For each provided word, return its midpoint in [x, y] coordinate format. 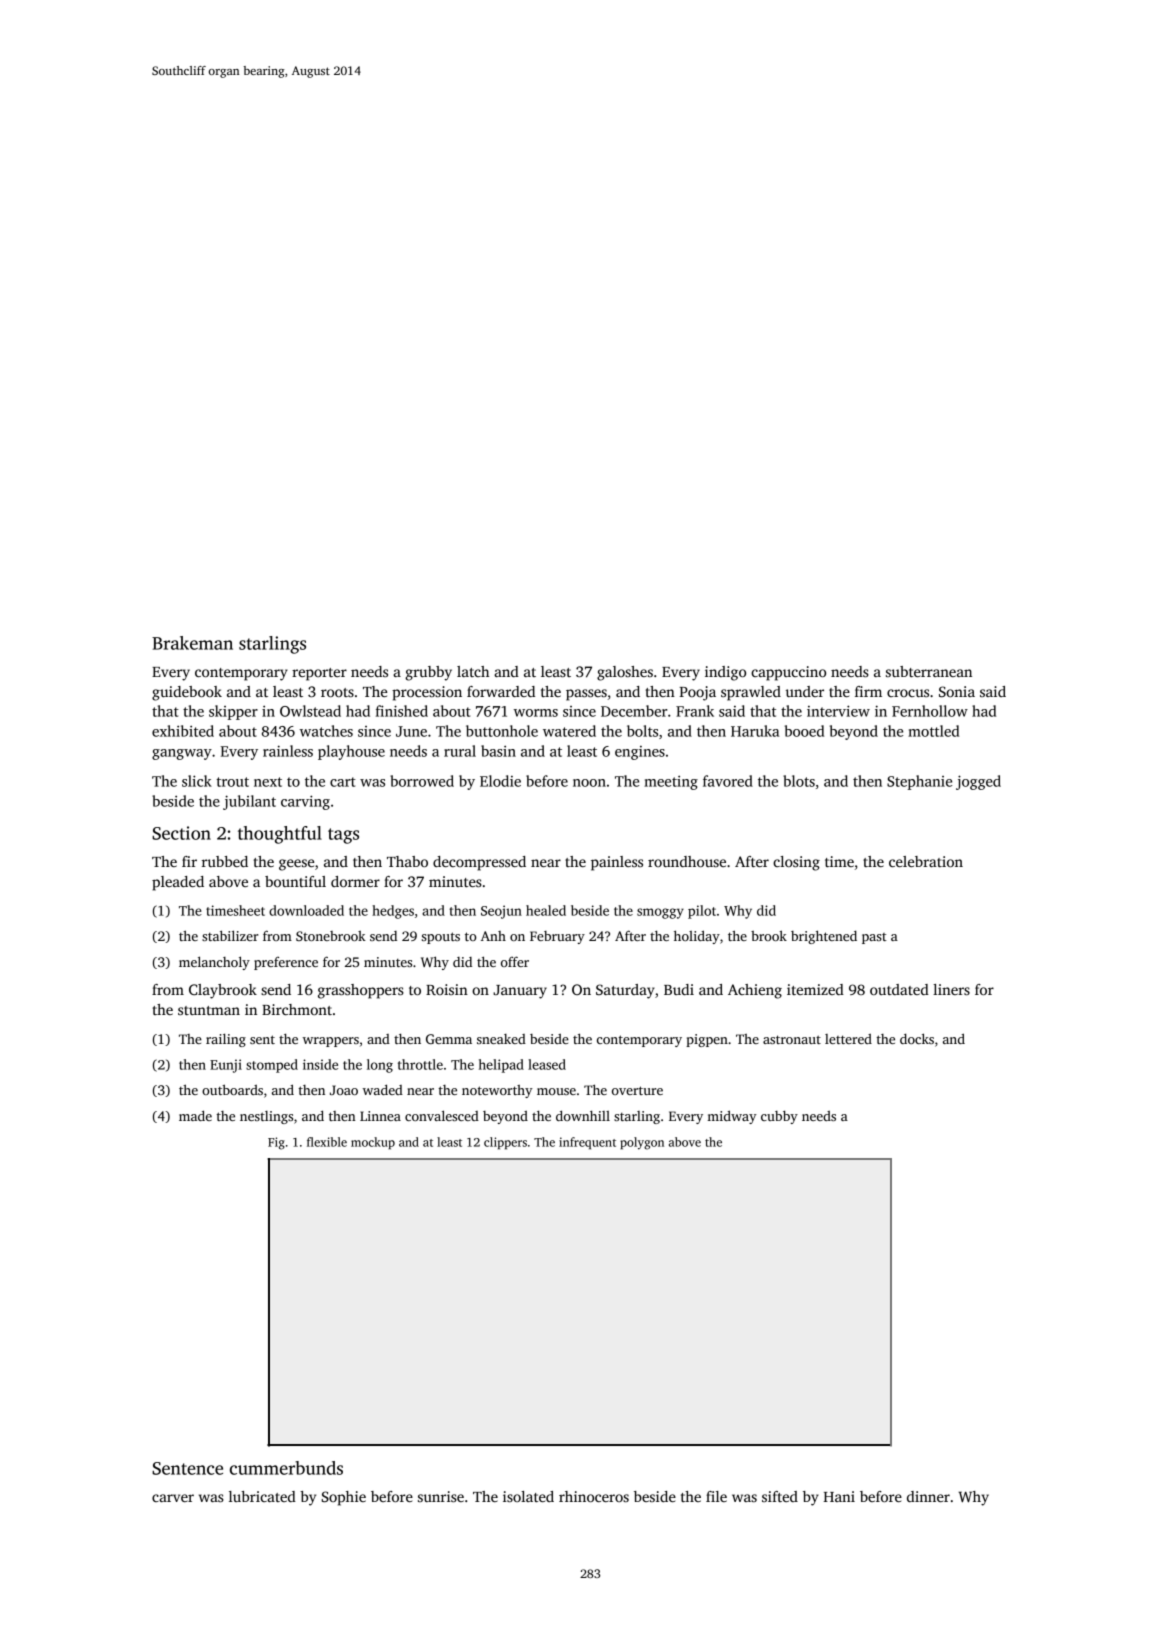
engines [640, 753]
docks [917, 1038]
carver [173, 1498]
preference [286, 963]
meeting [671, 783]
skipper [233, 712]
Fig [276, 1143]
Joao [344, 1090]
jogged [978, 782]
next [268, 782]
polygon [642, 1143]
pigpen [707, 1040]
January [520, 992]
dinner [928, 1496]
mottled [933, 731]
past [874, 938]
